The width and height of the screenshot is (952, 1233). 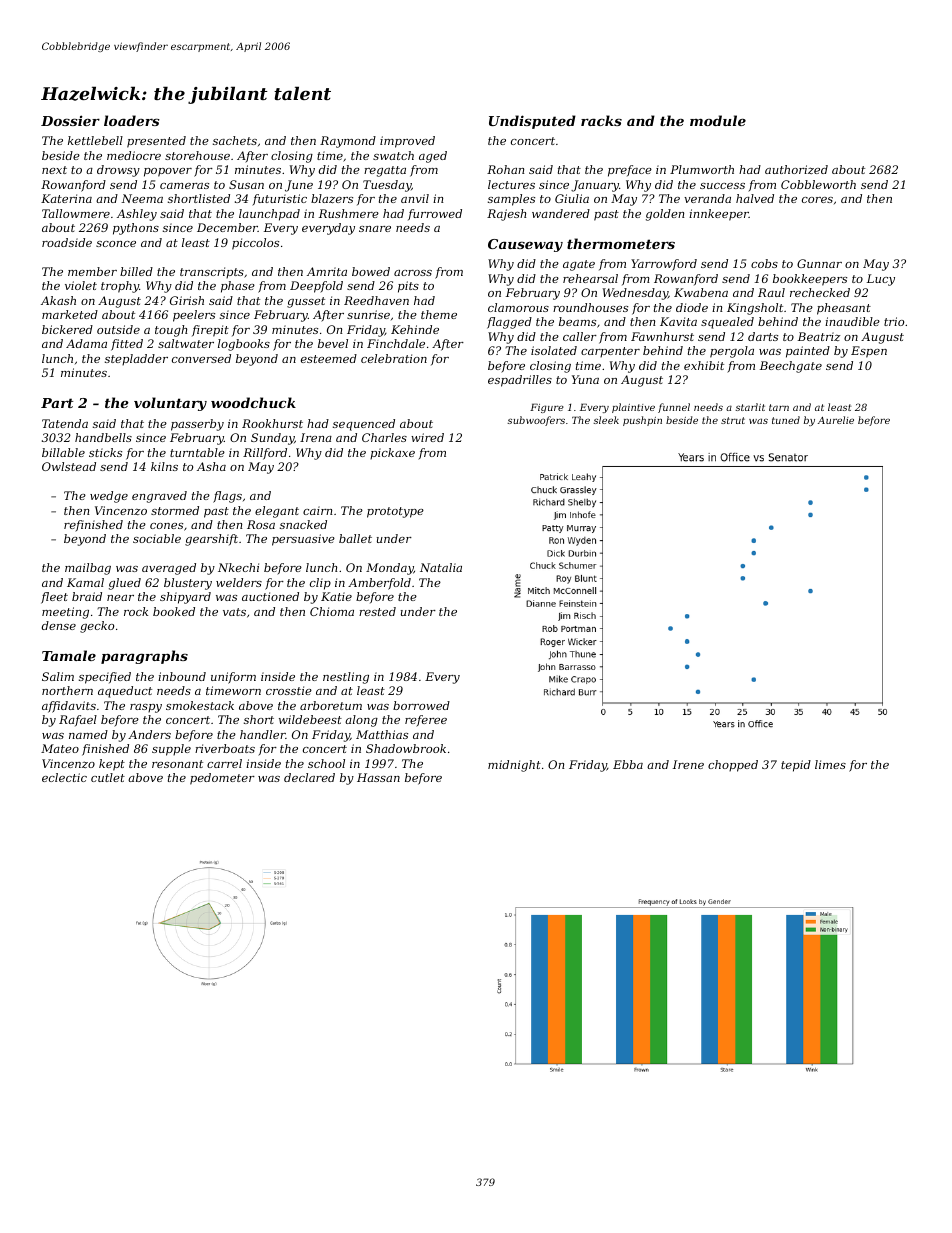 What do you see at coordinates (421, 705) in the screenshot?
I see `borrowed` at bounding box center [421, 705].
